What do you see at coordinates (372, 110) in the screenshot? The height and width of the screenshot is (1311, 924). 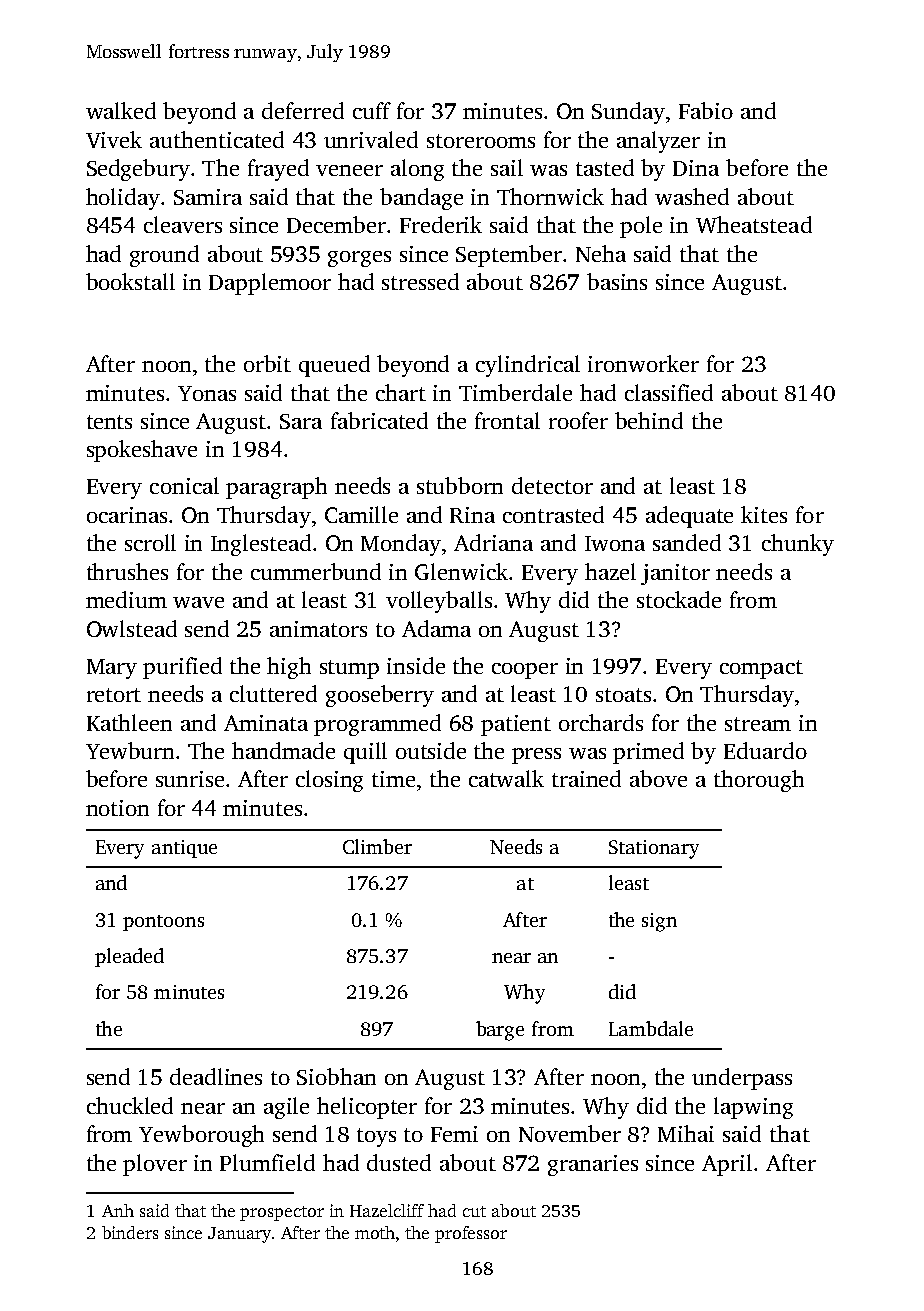 I see `cuff` at bounding box center [372, 110].
